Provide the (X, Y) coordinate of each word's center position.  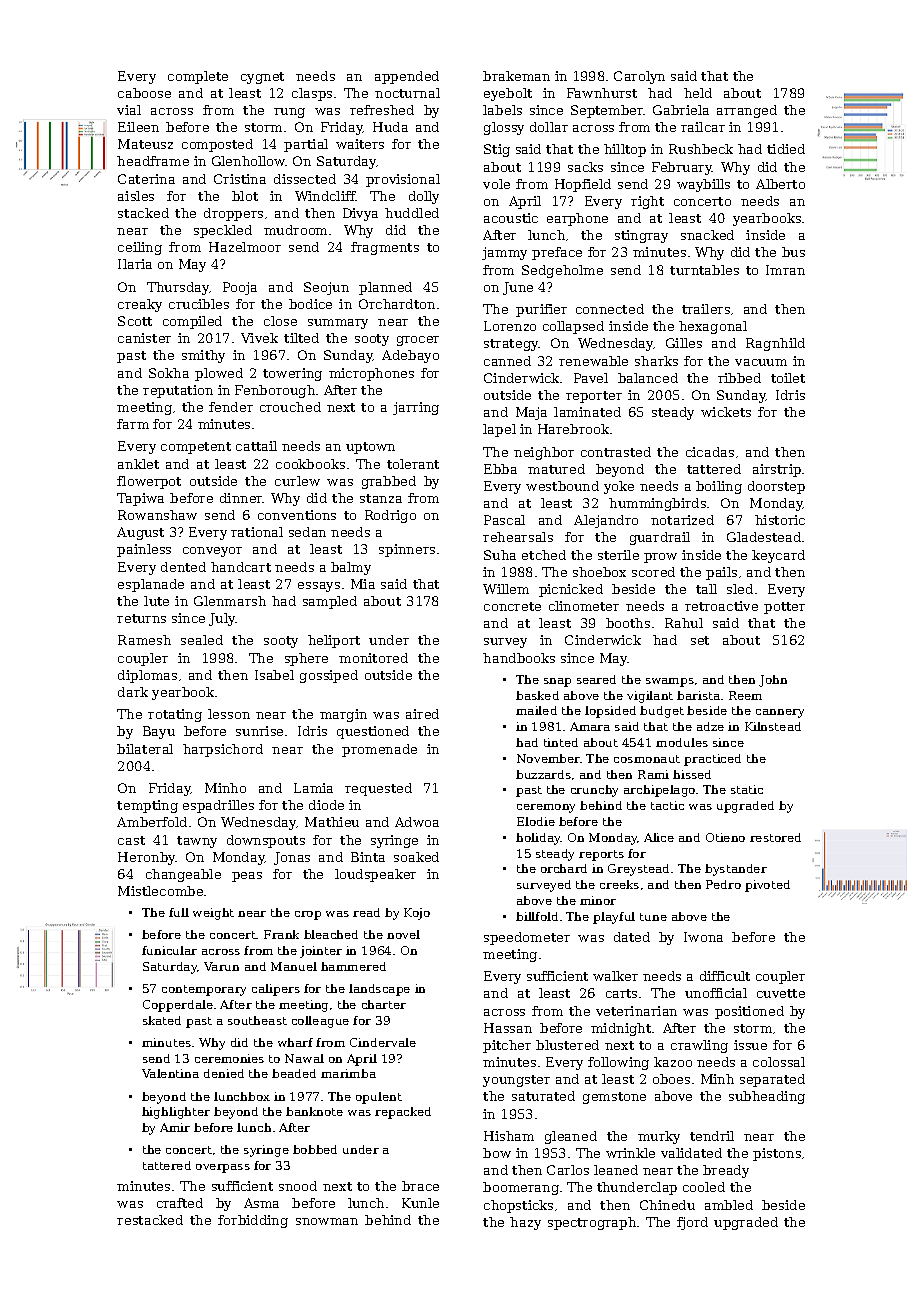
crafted (180, 1203)
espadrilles (218, 806)
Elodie (536, 821)
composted (217, 145)
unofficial (716, 993)
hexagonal (713, 327)
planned (385, 288)
